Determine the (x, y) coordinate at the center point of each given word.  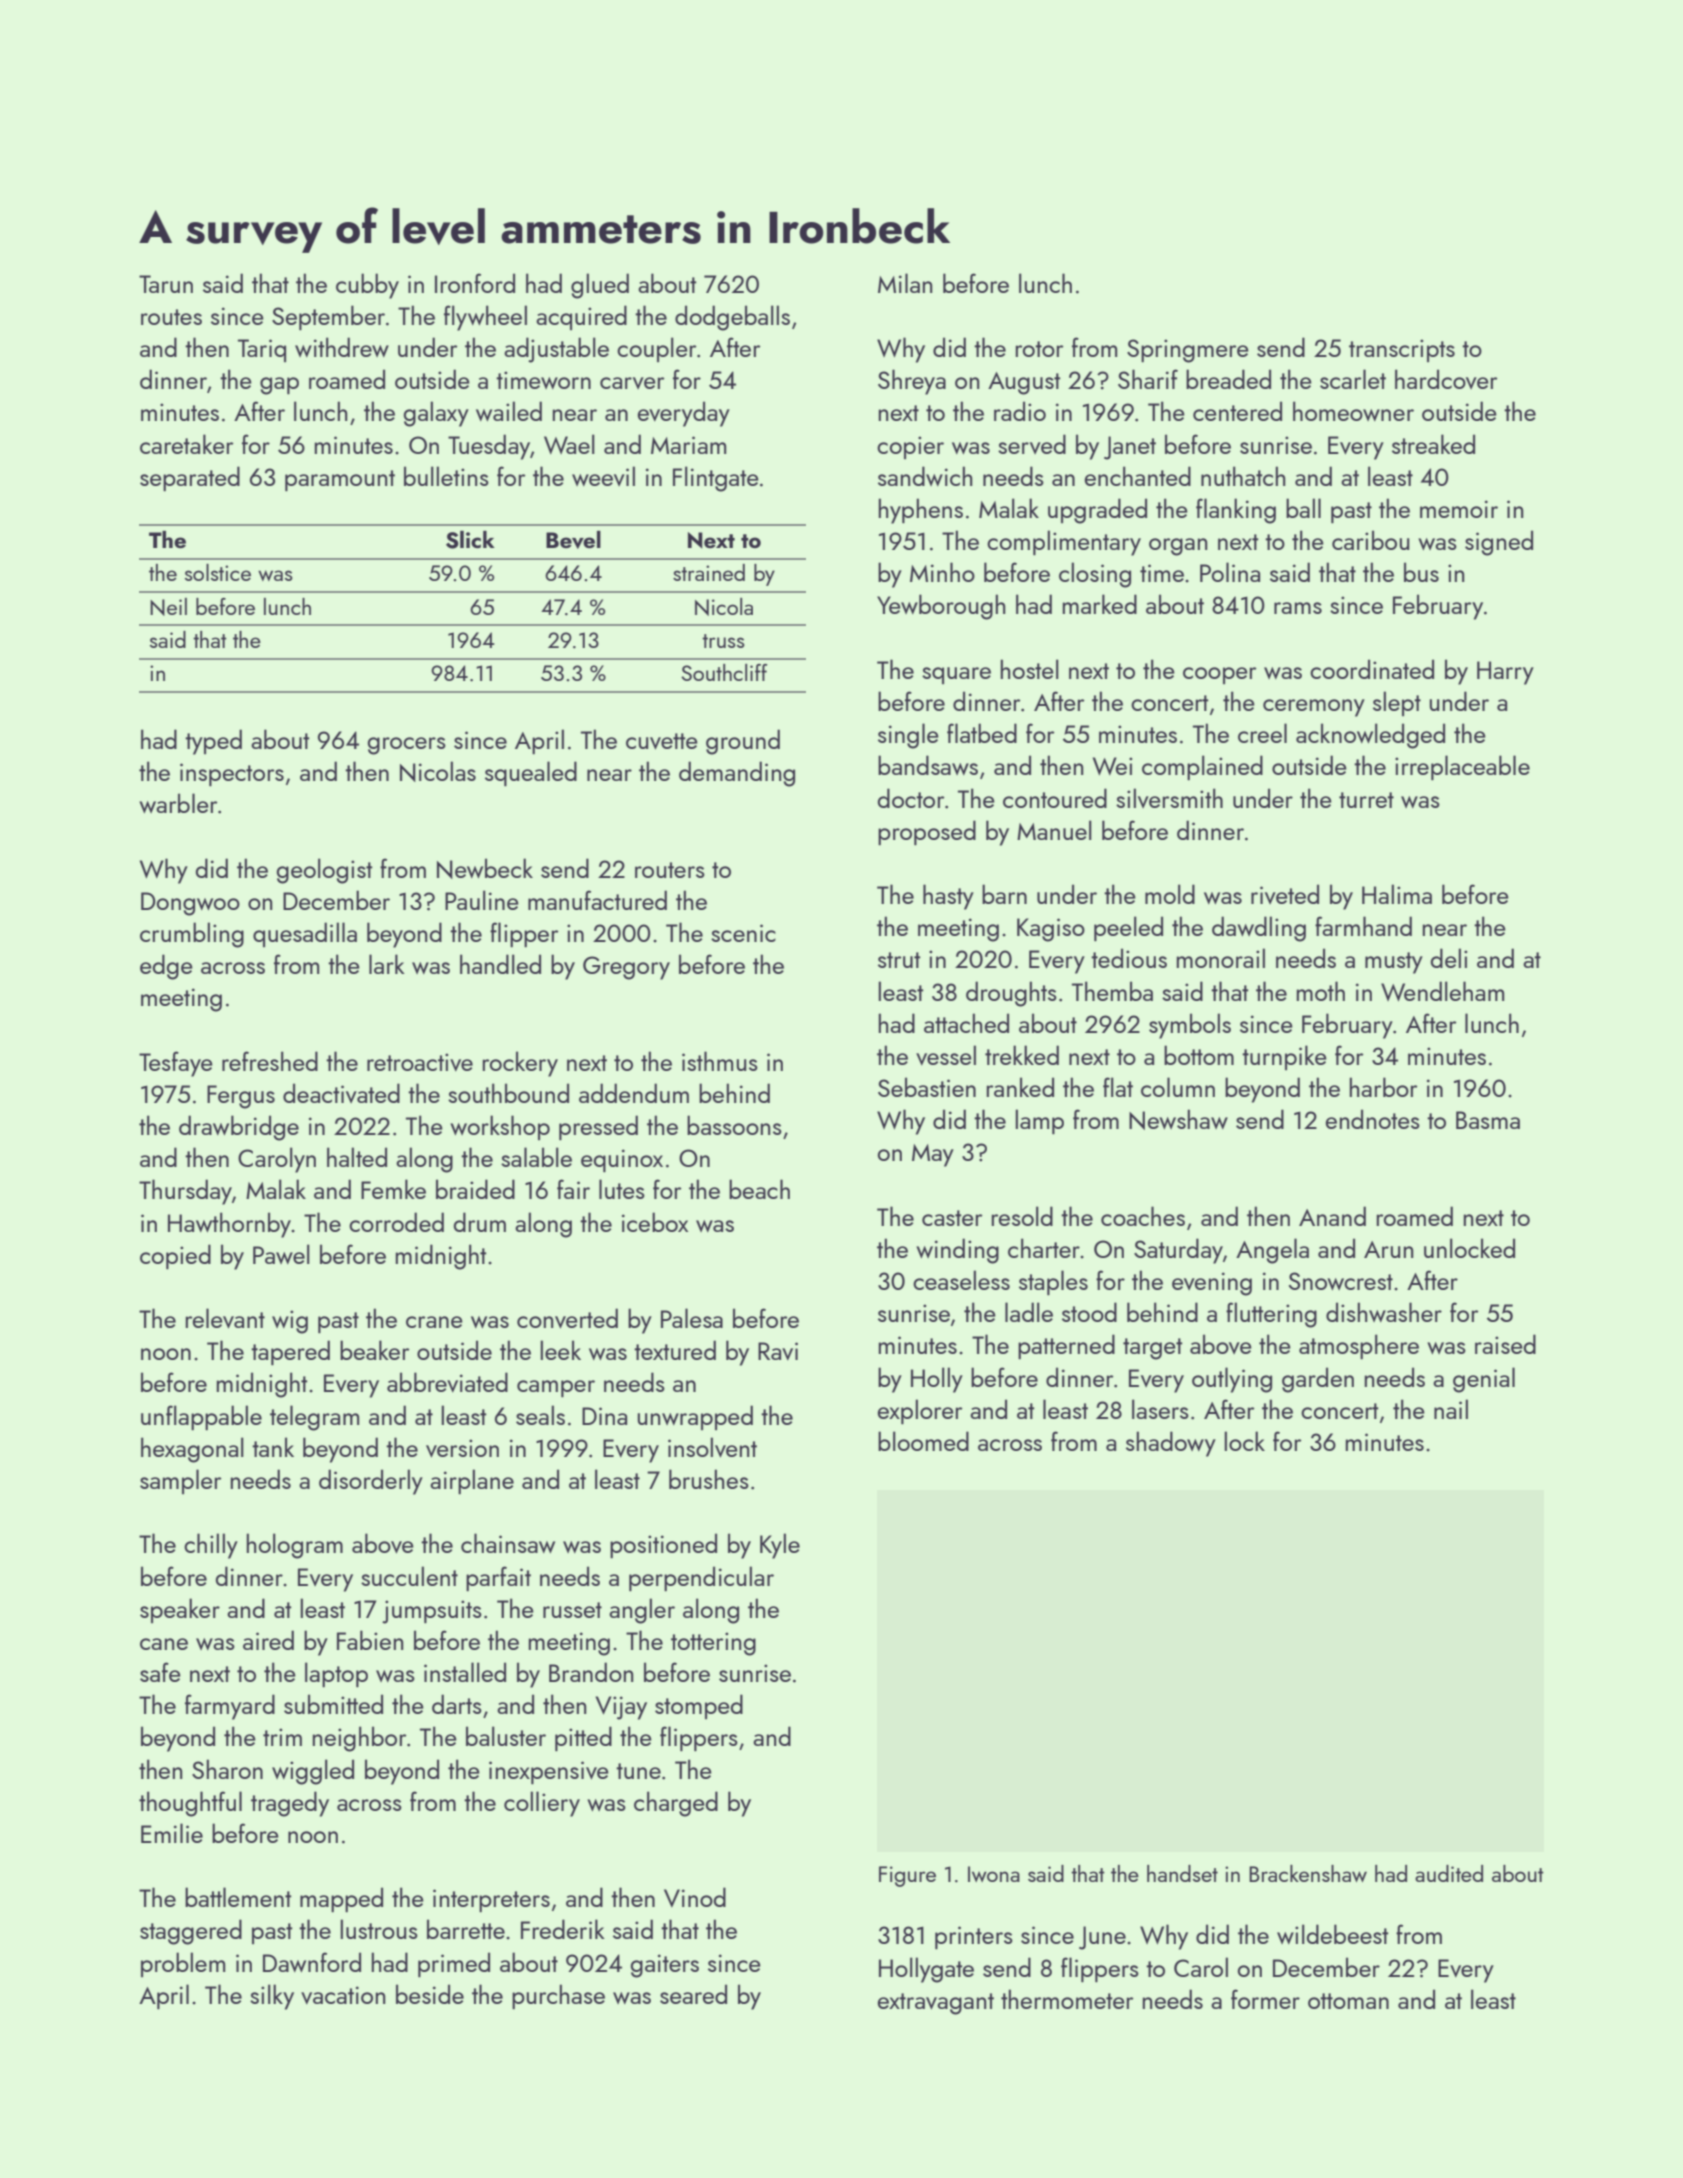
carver (632, 383)
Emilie (172, 1833)
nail (1451, 1409)
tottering (713, 1644)
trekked (1022, 1055)
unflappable (201, 1417)
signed (1499, 543)
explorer (920, 1411)
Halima (1397, 894)
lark (387, 964)
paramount (340, 480)
